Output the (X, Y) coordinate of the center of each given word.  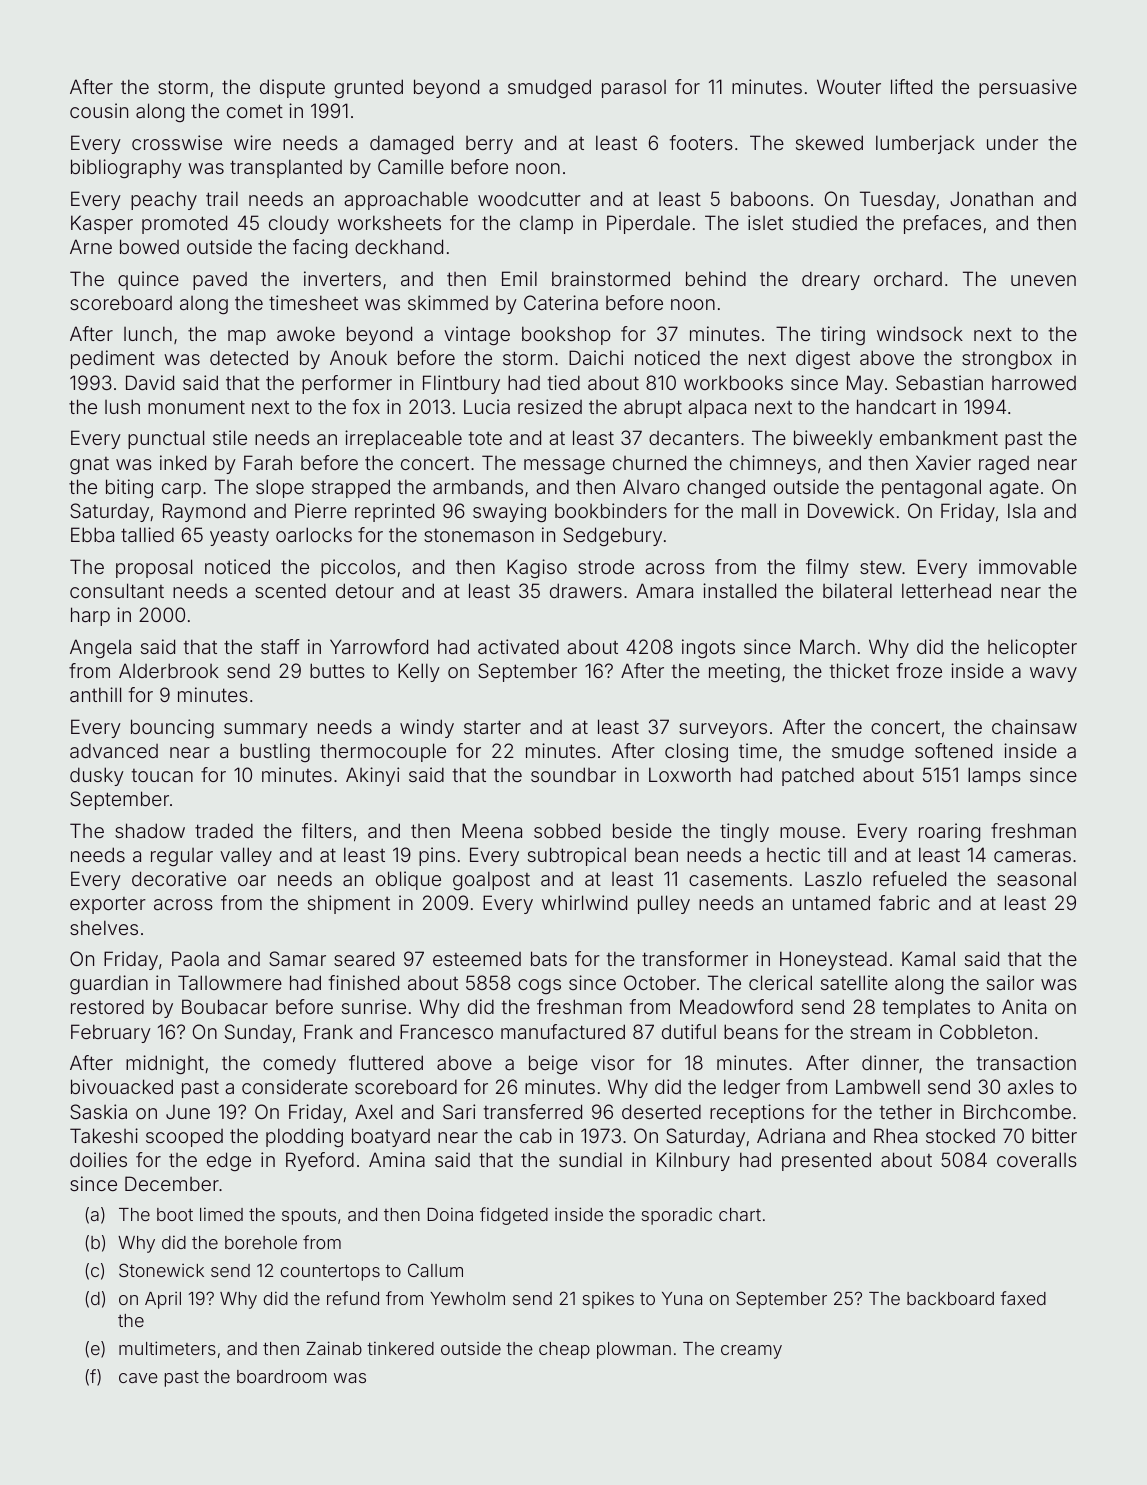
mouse (810, 832)
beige (553, 1064)
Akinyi (372, 776)
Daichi (596, 357)
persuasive (1028, 88)
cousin (99, 110)
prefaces (942, 224)
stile (230, 437)
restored (107, 1006)
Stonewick (161, 1270)
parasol (634, 89)
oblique (408, 880)
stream (880, 1032)
